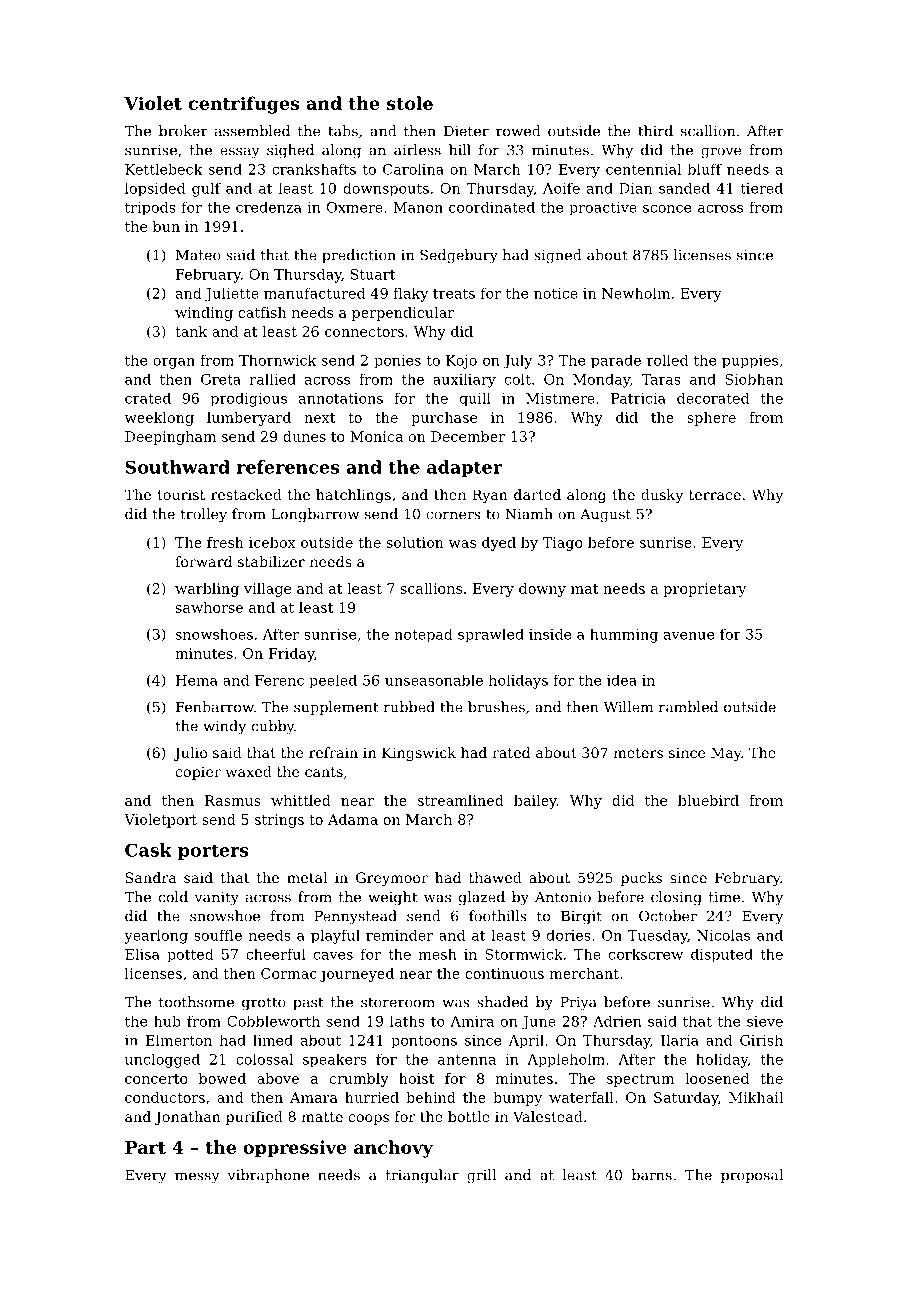 Image resolution: width=908 pixels, height=1316 pixels. I want to click on Dian, so click(635, 188).
